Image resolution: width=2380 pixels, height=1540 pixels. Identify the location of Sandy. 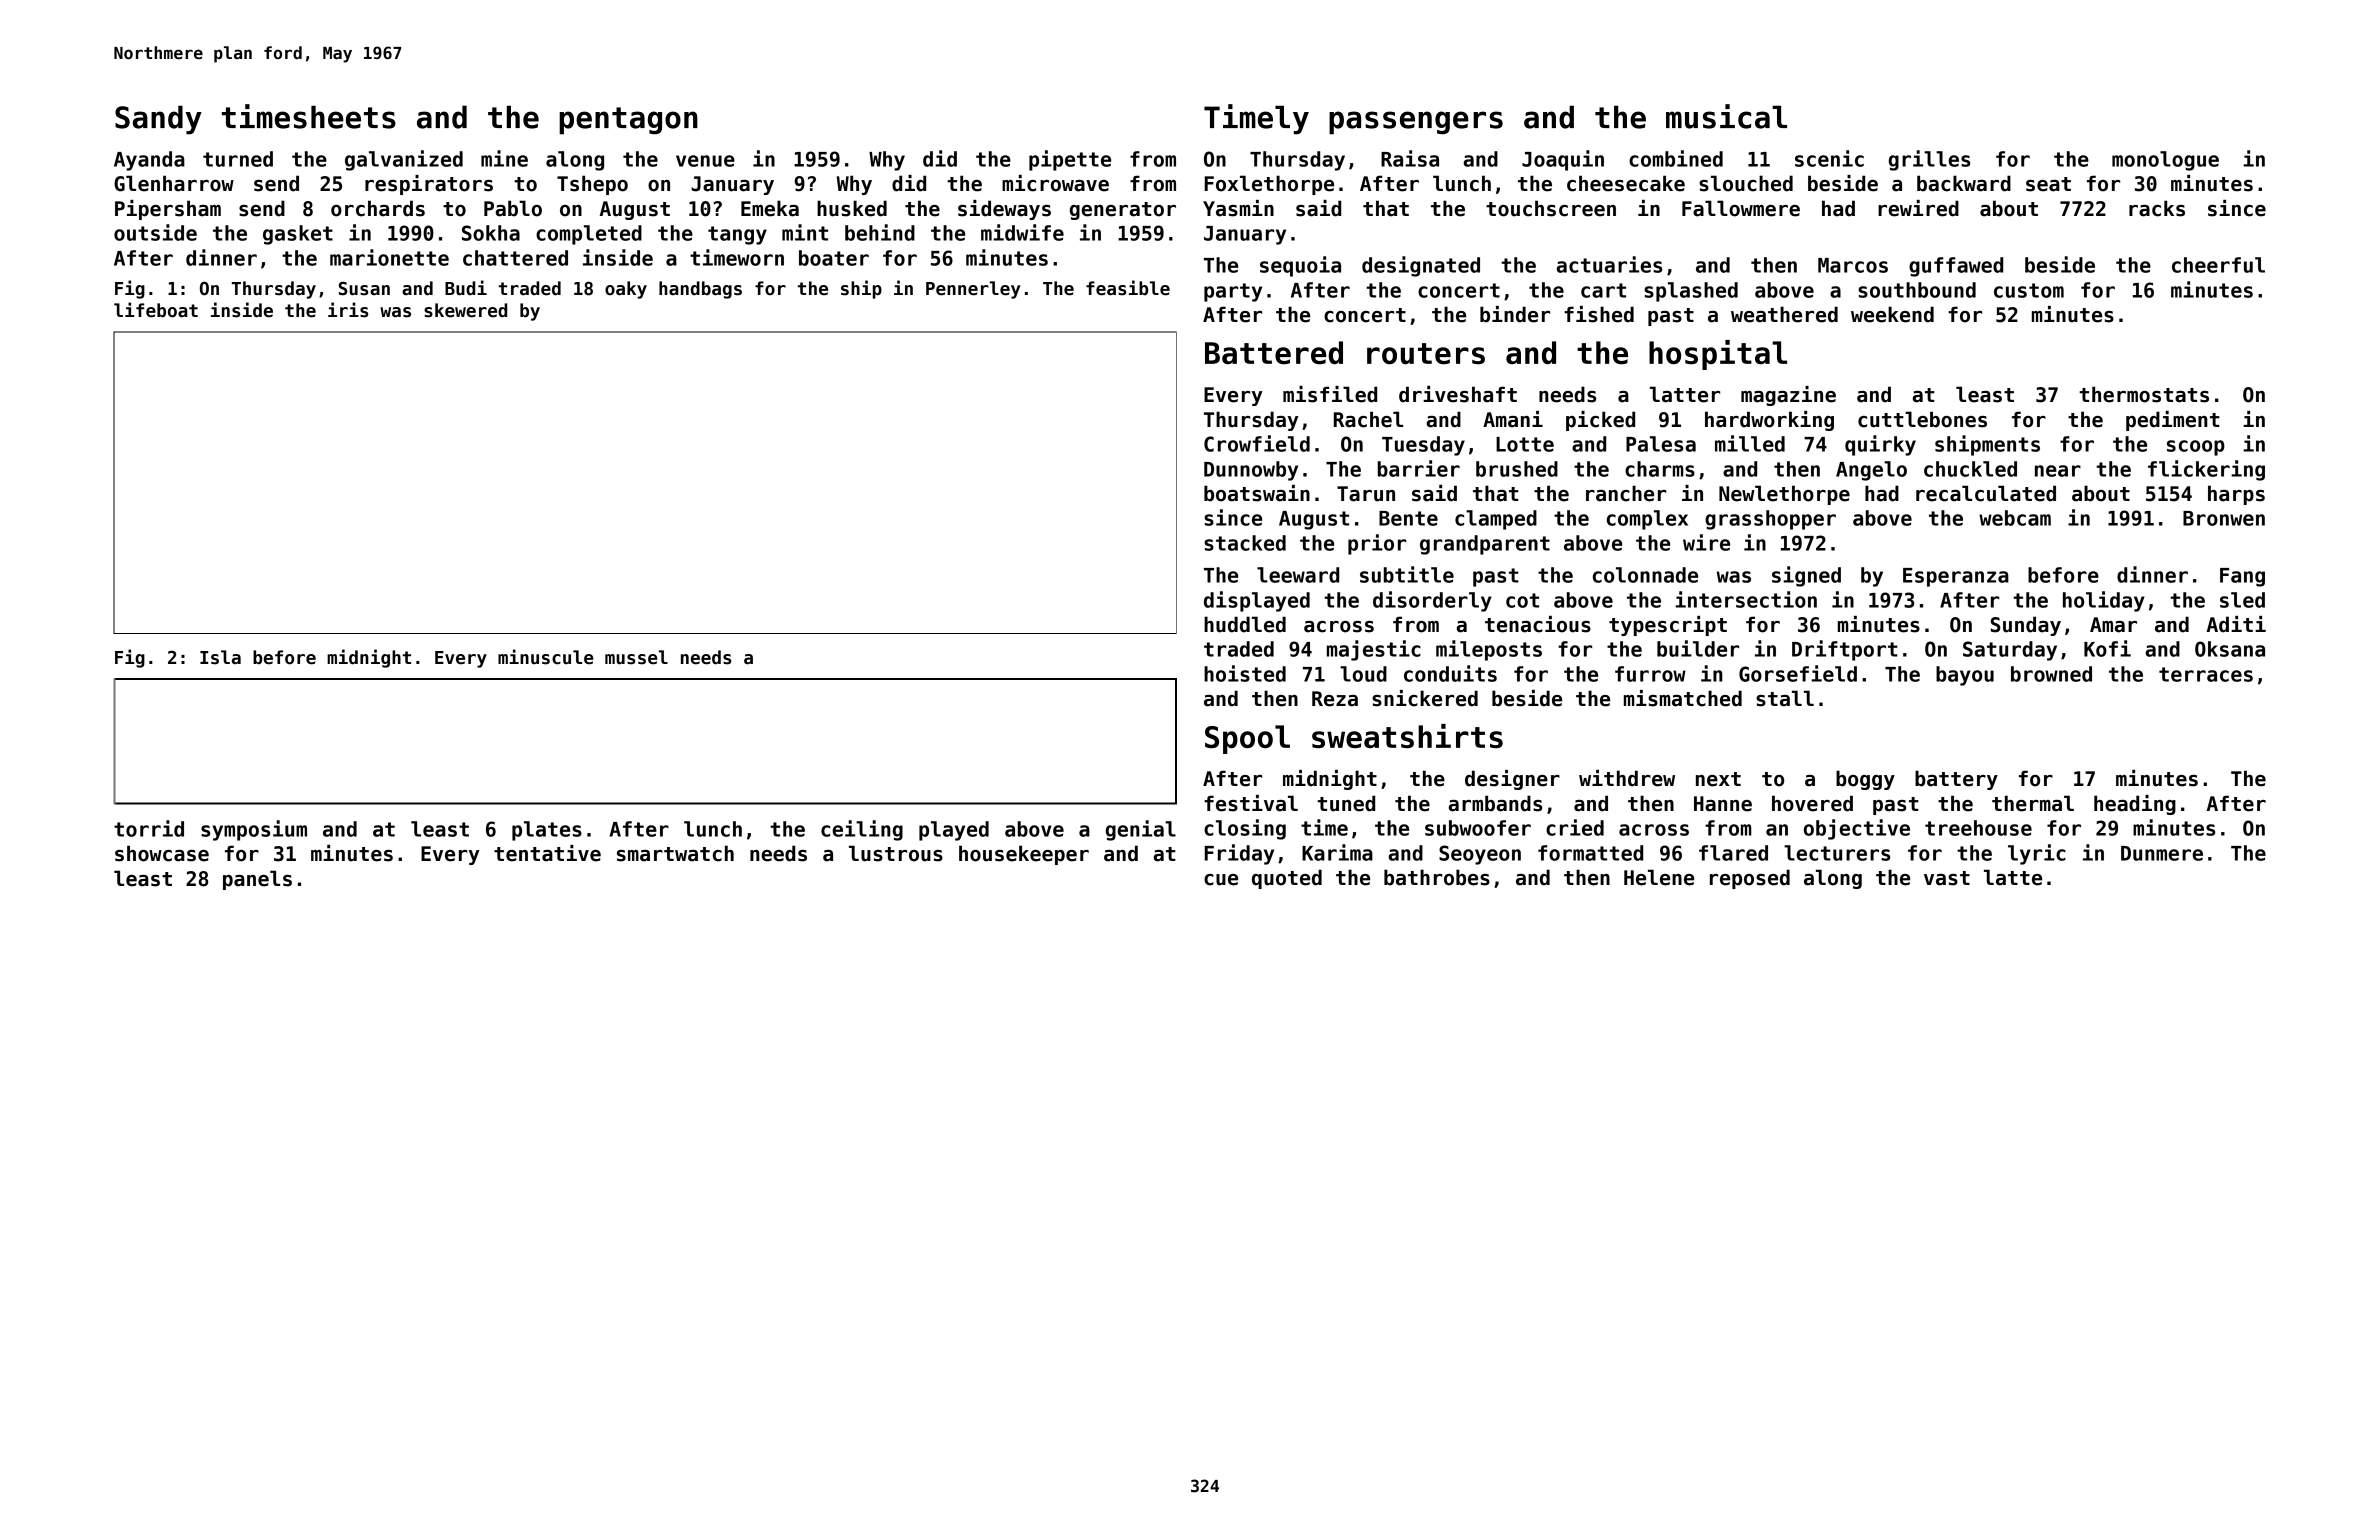
(158, 120).
